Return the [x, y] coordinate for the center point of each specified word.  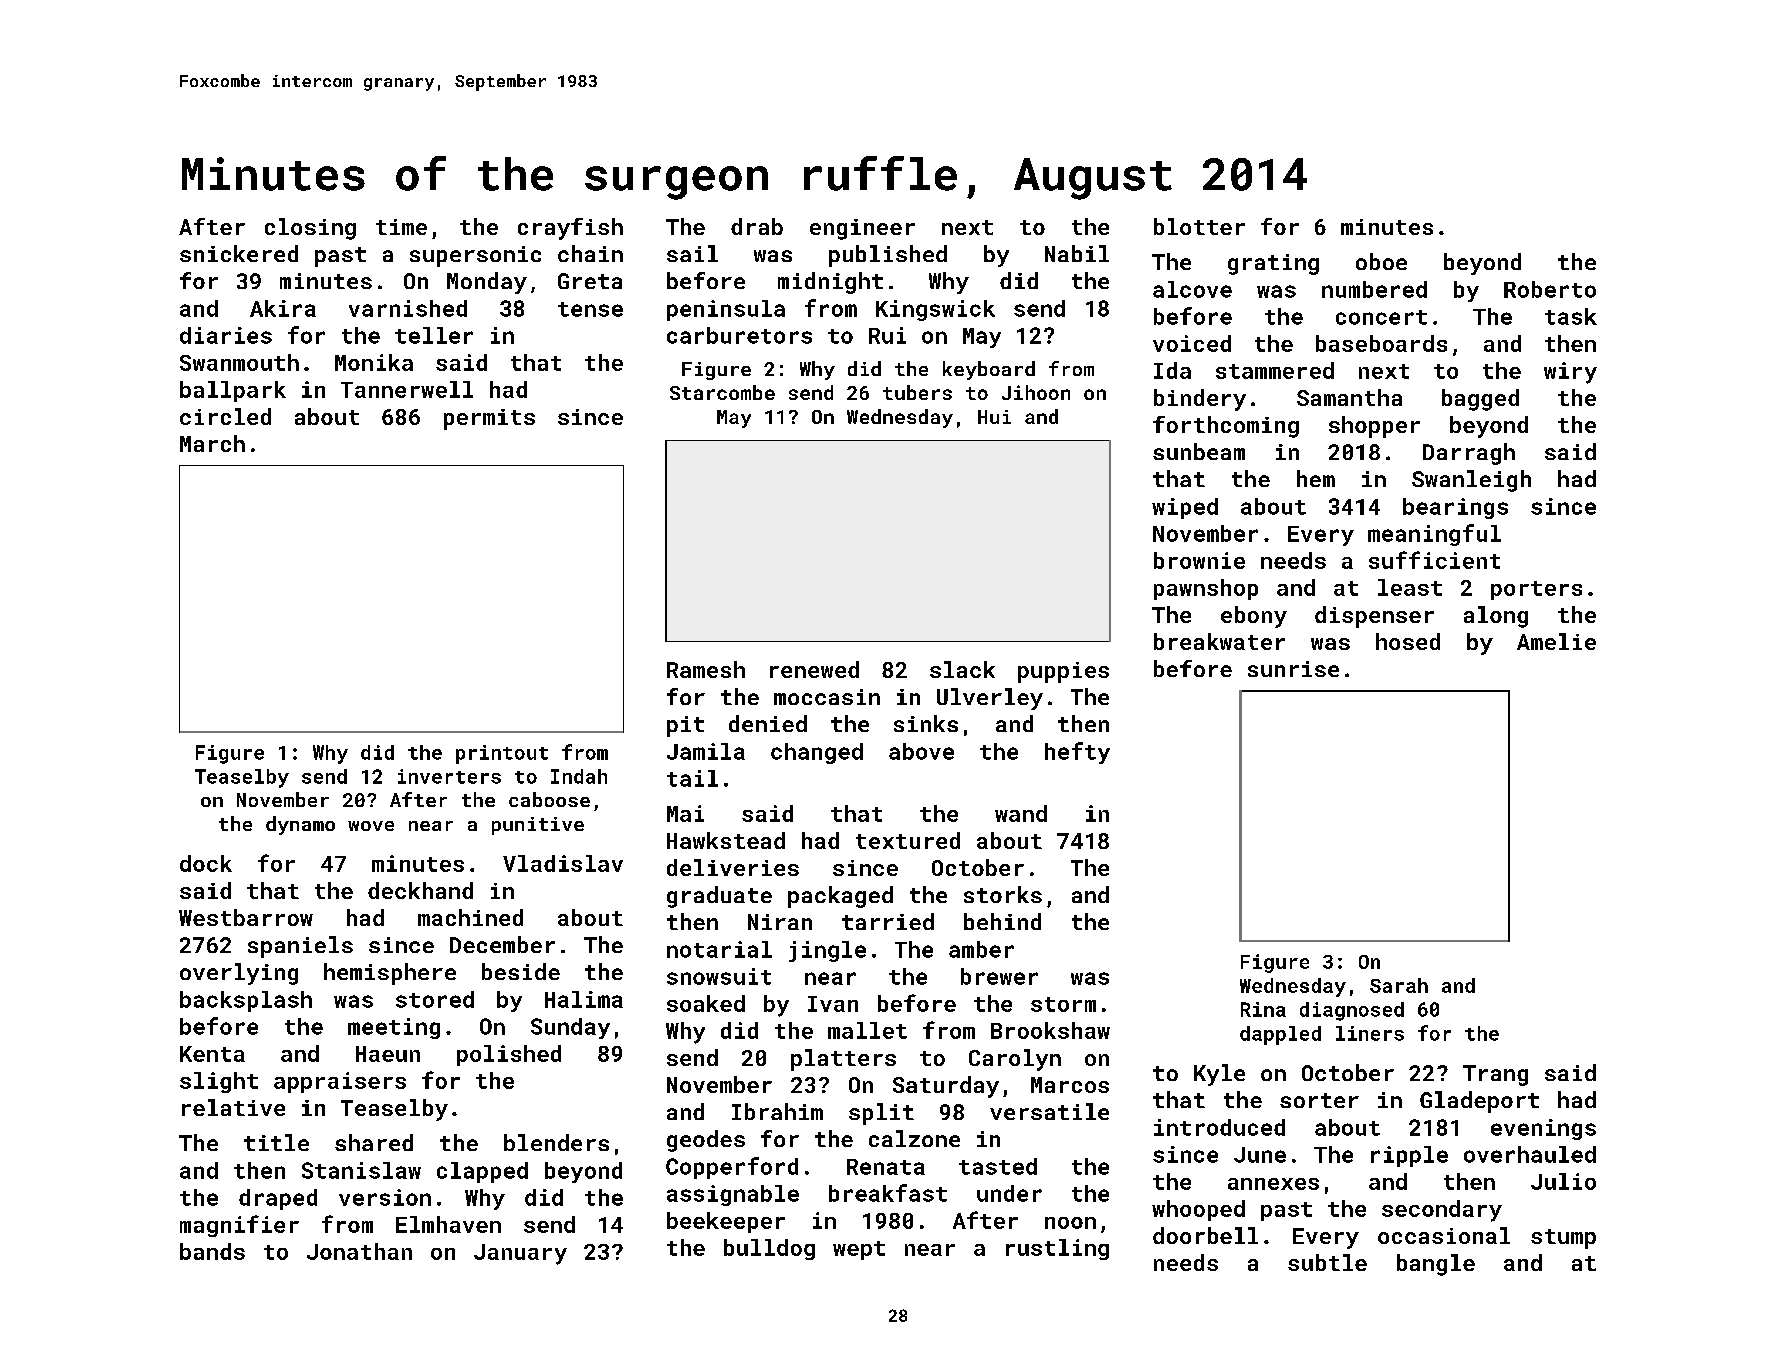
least [1410, 587]
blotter [1199, 226]
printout [502, 754]
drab [757, 226]
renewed [814, 669]
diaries [226, 335]
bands [212, 1251]
